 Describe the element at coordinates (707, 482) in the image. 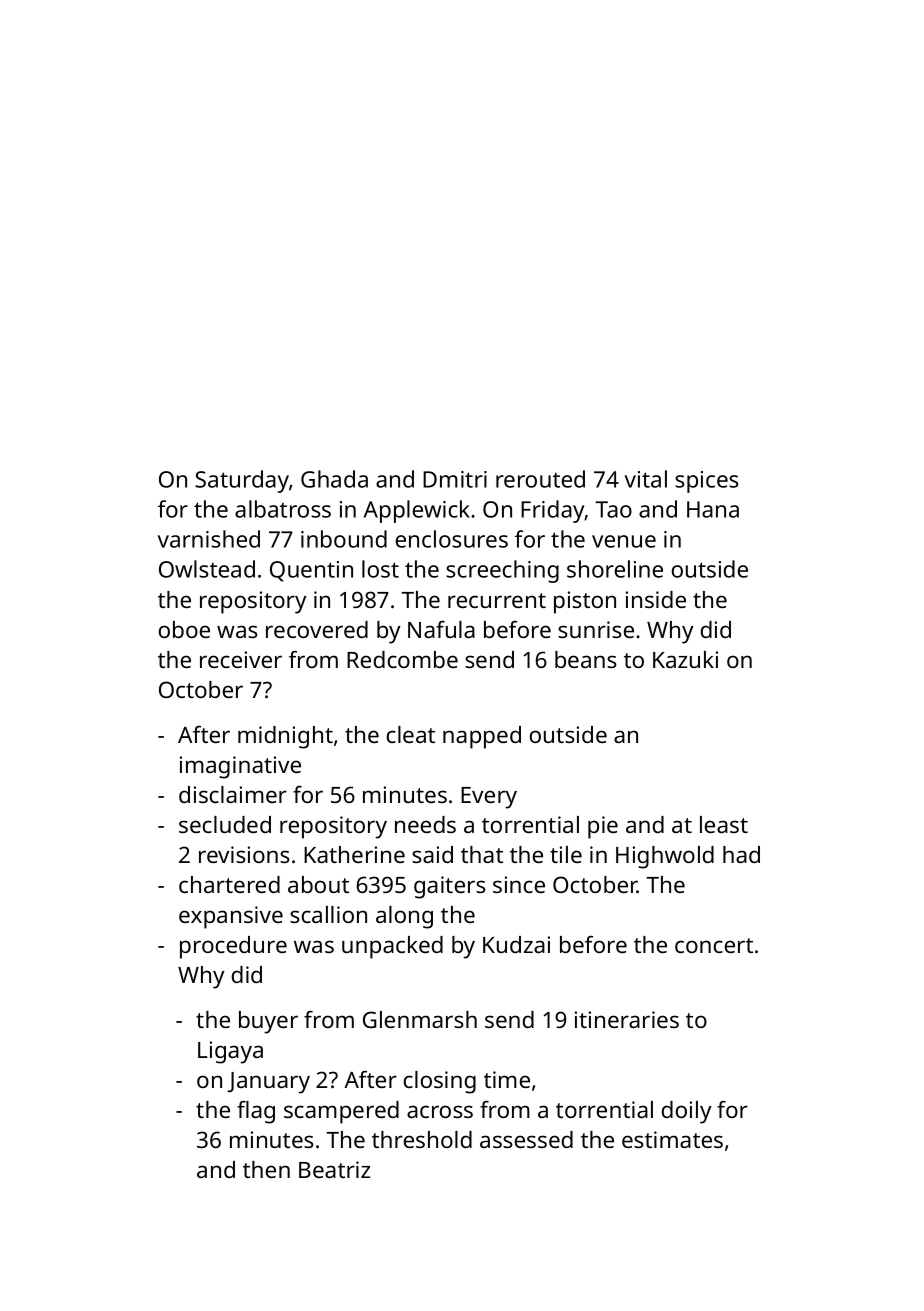

I see `spices` at that location.
